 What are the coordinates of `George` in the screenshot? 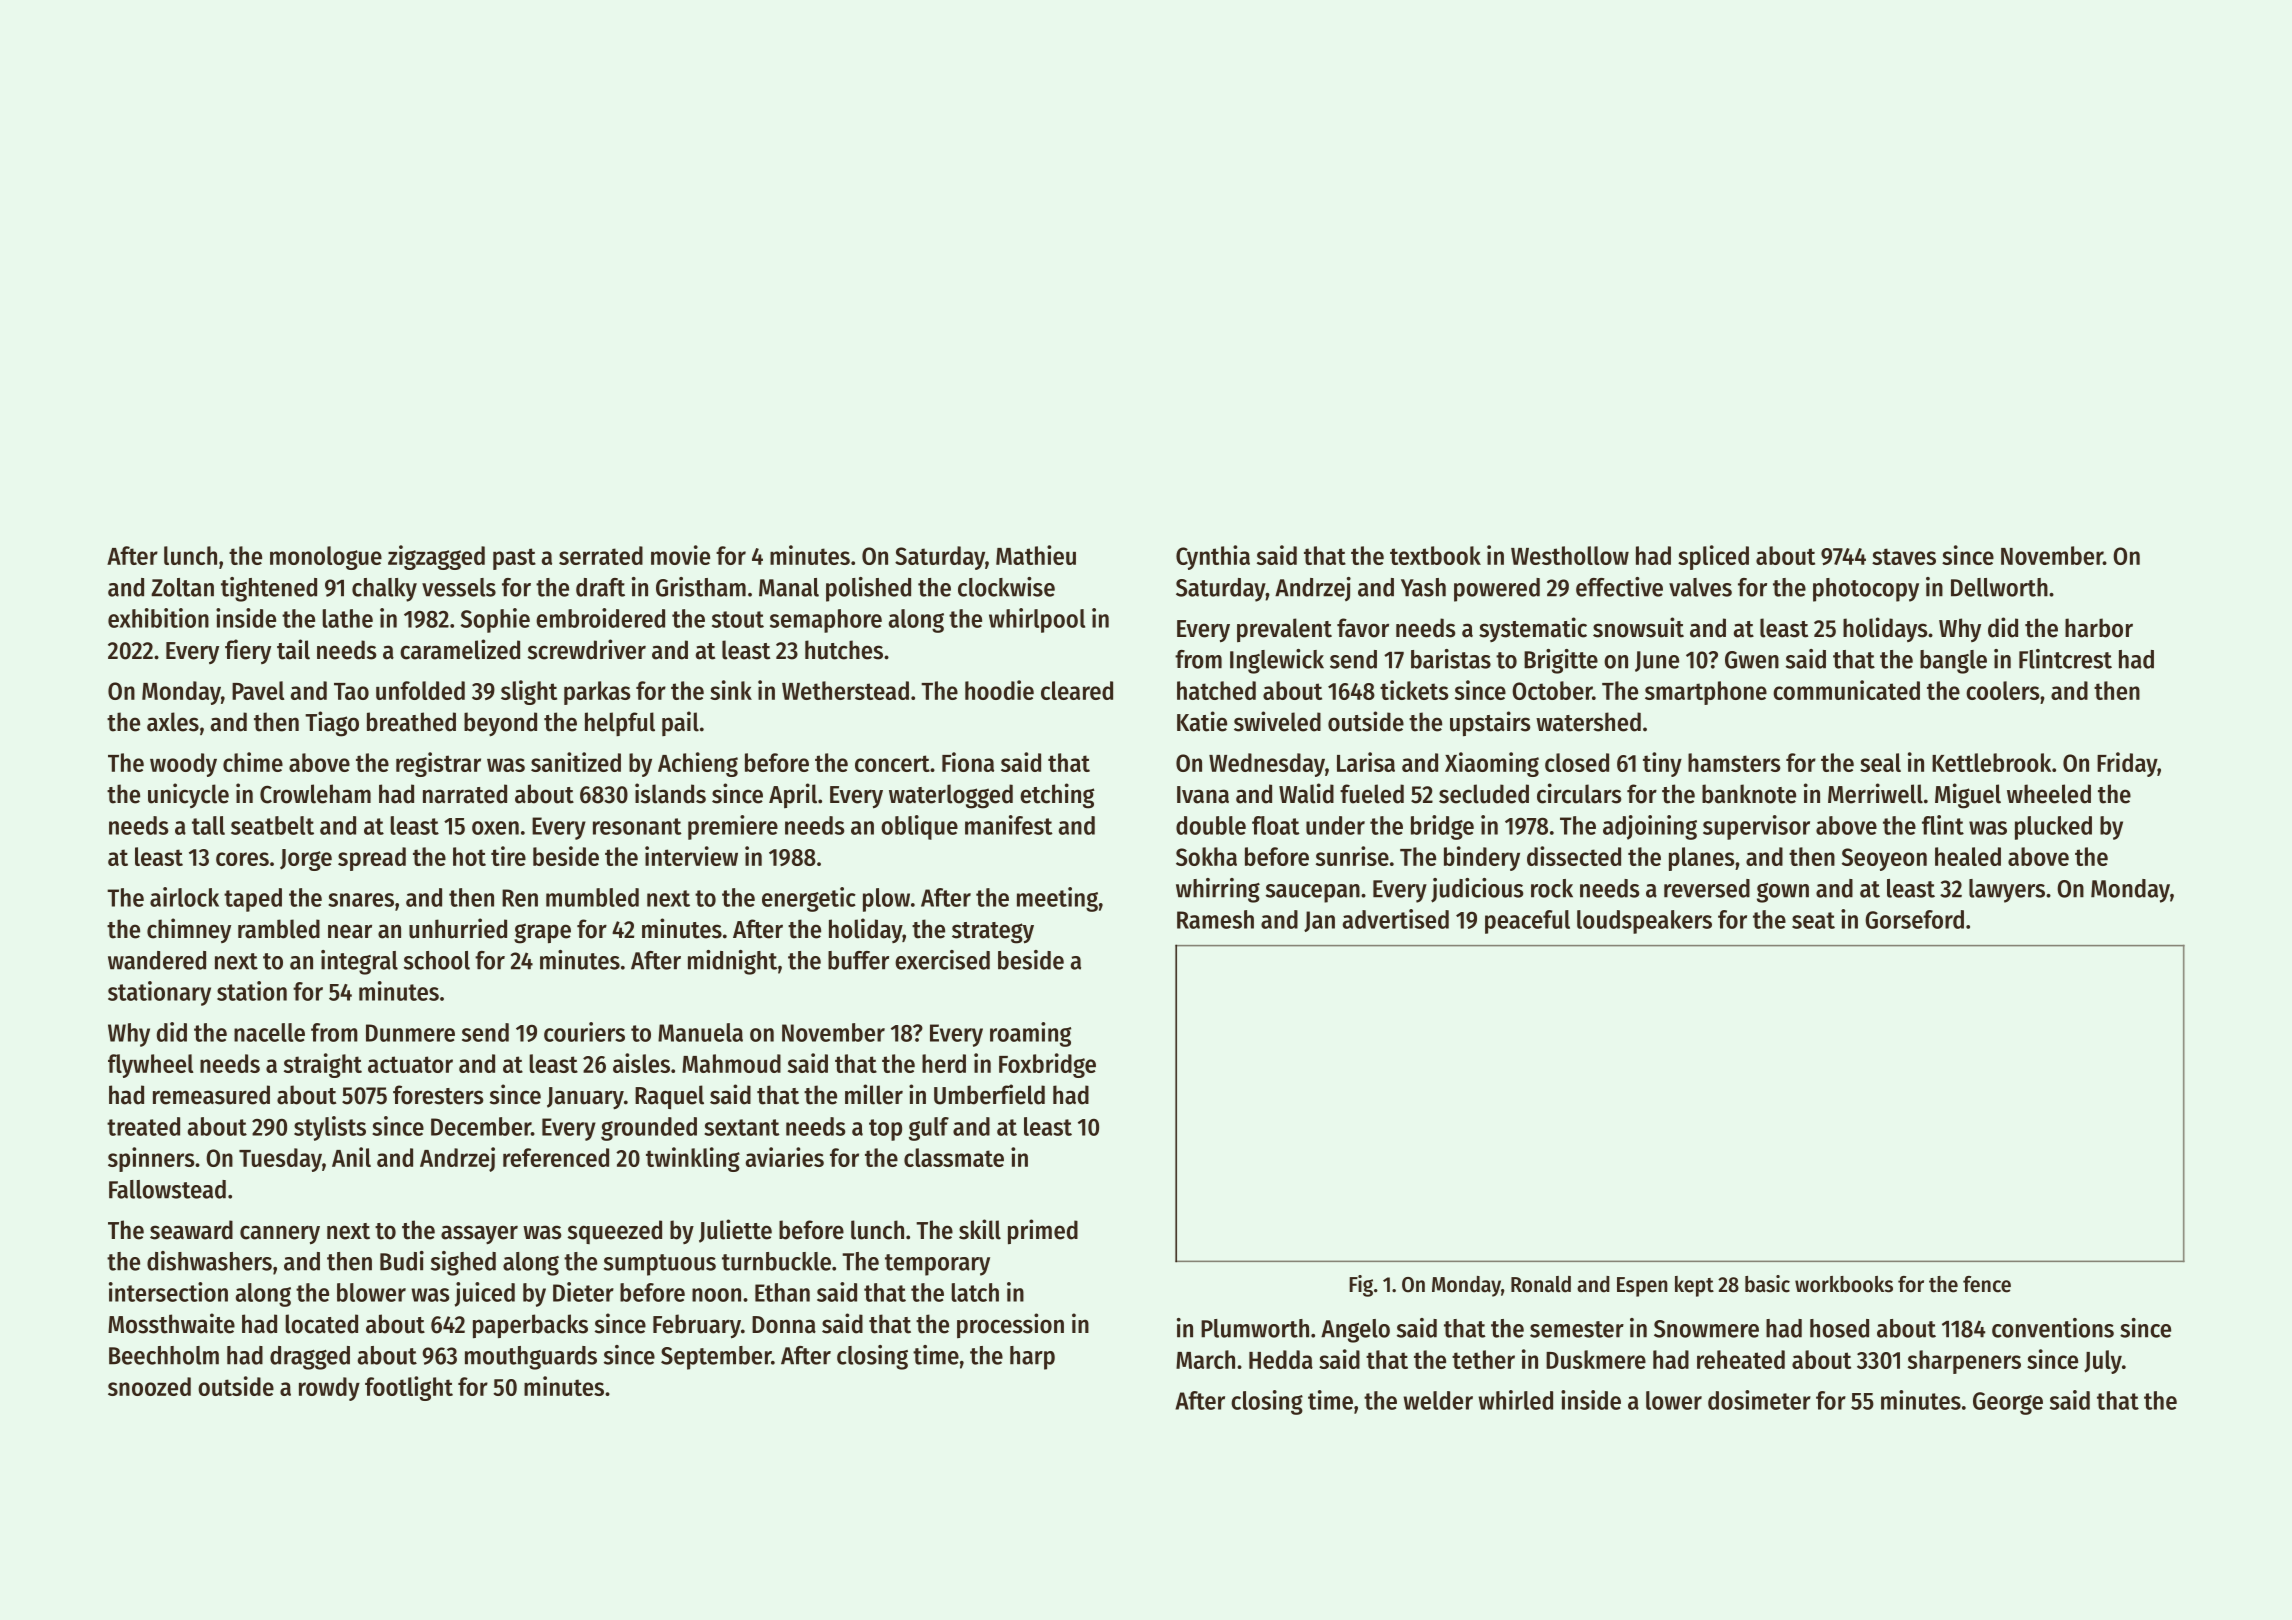 It's located at (2008, 1403).
